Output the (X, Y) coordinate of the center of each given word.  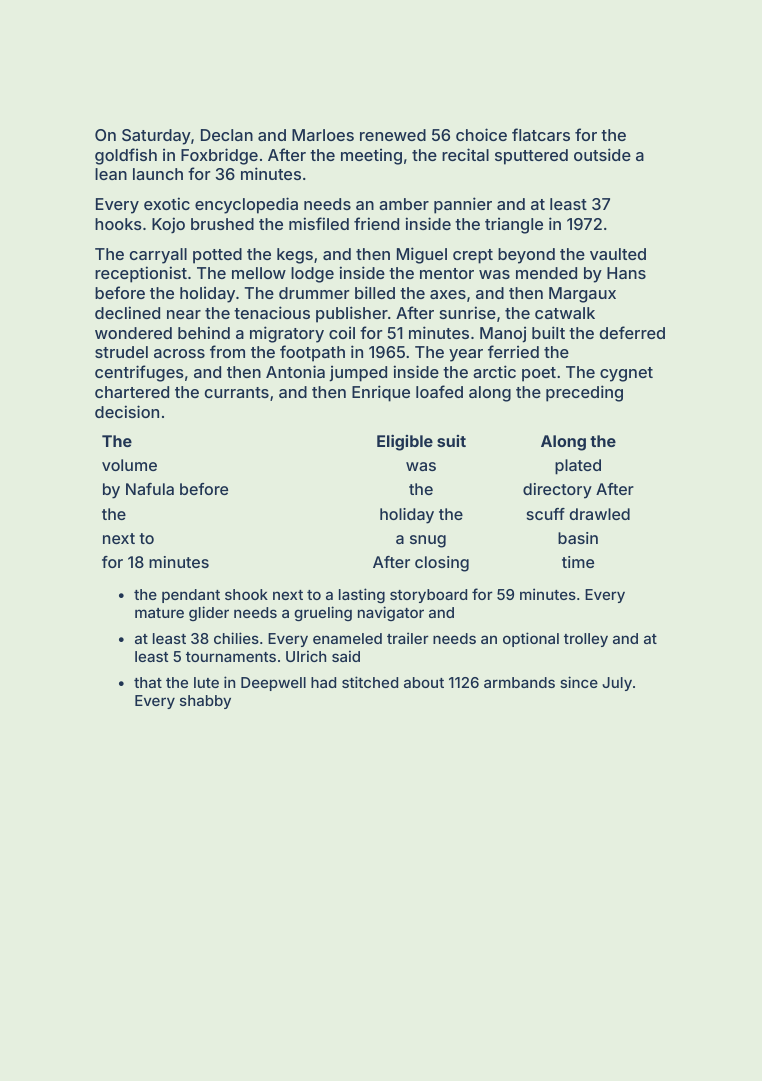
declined (127, 312)
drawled (600, 514)
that (148, 682)
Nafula (150, 489)
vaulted (618, 254)
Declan (227, 135)
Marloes (323, 135)
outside (602, 154)
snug (428, 541)
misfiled (319, 223)
